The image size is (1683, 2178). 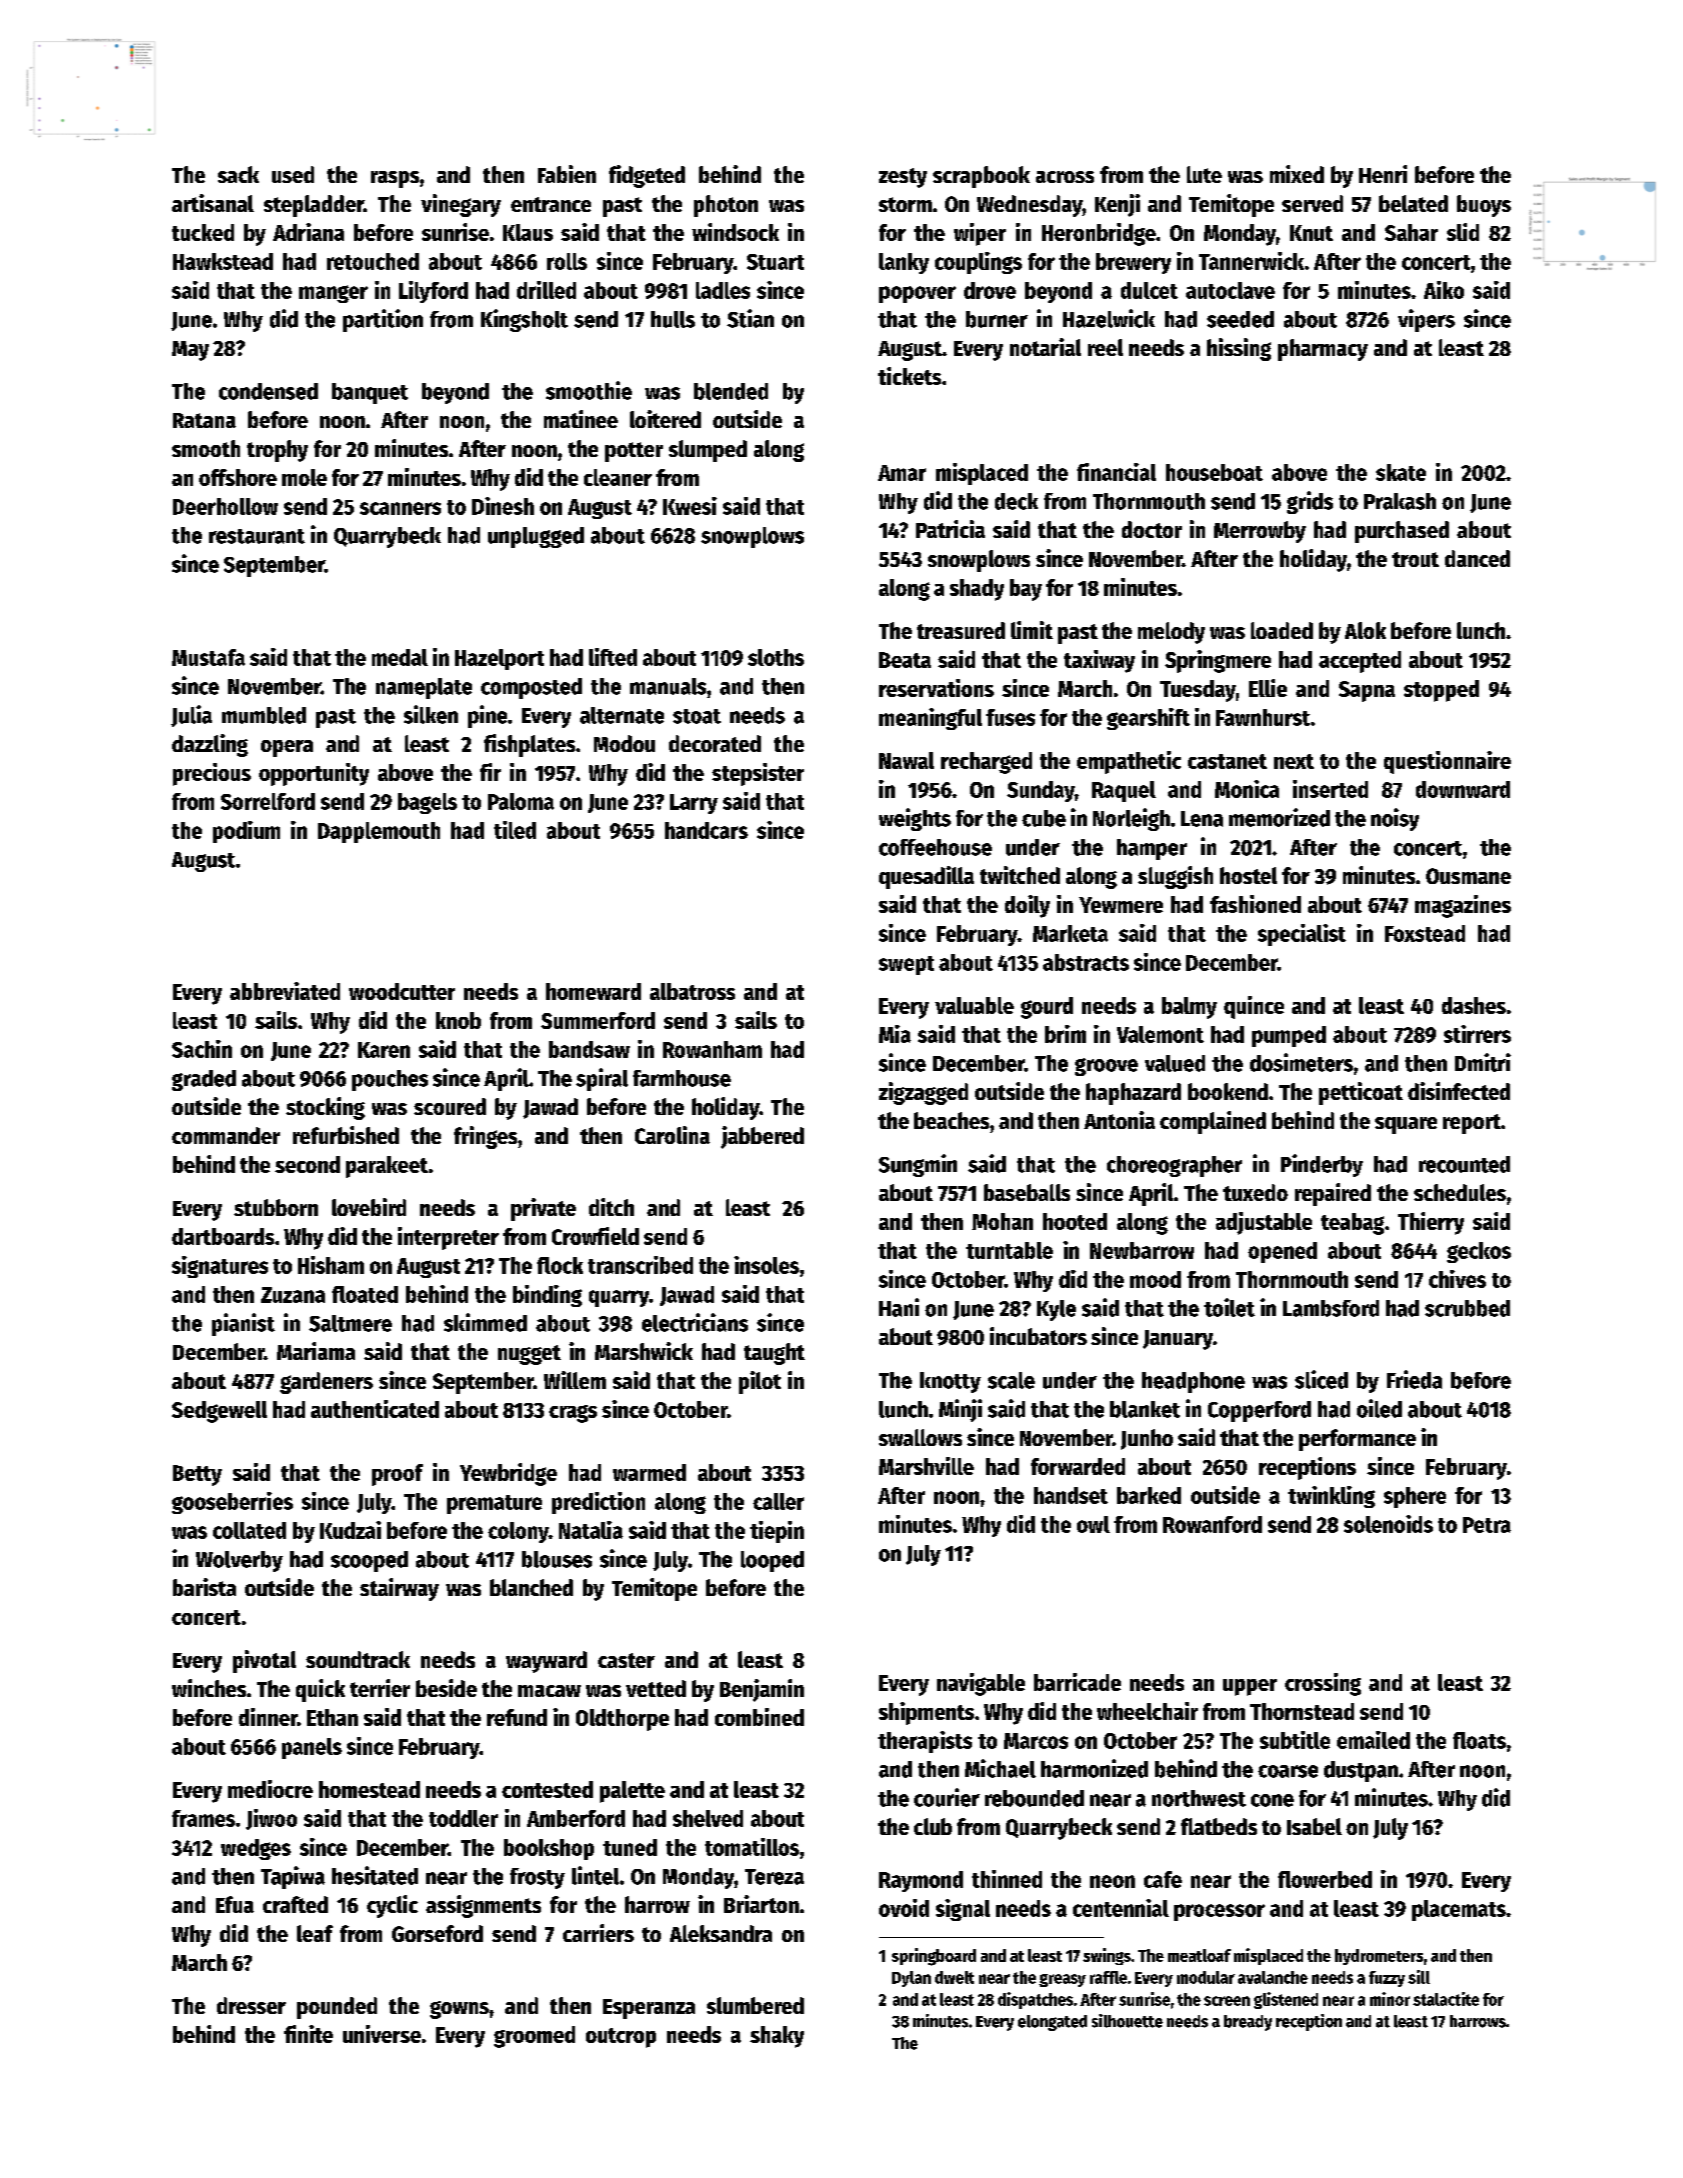 What do you see at coordinates (598, 1503) in the screenshot?
I see `prediction` at bounding box center [598, 1503].
